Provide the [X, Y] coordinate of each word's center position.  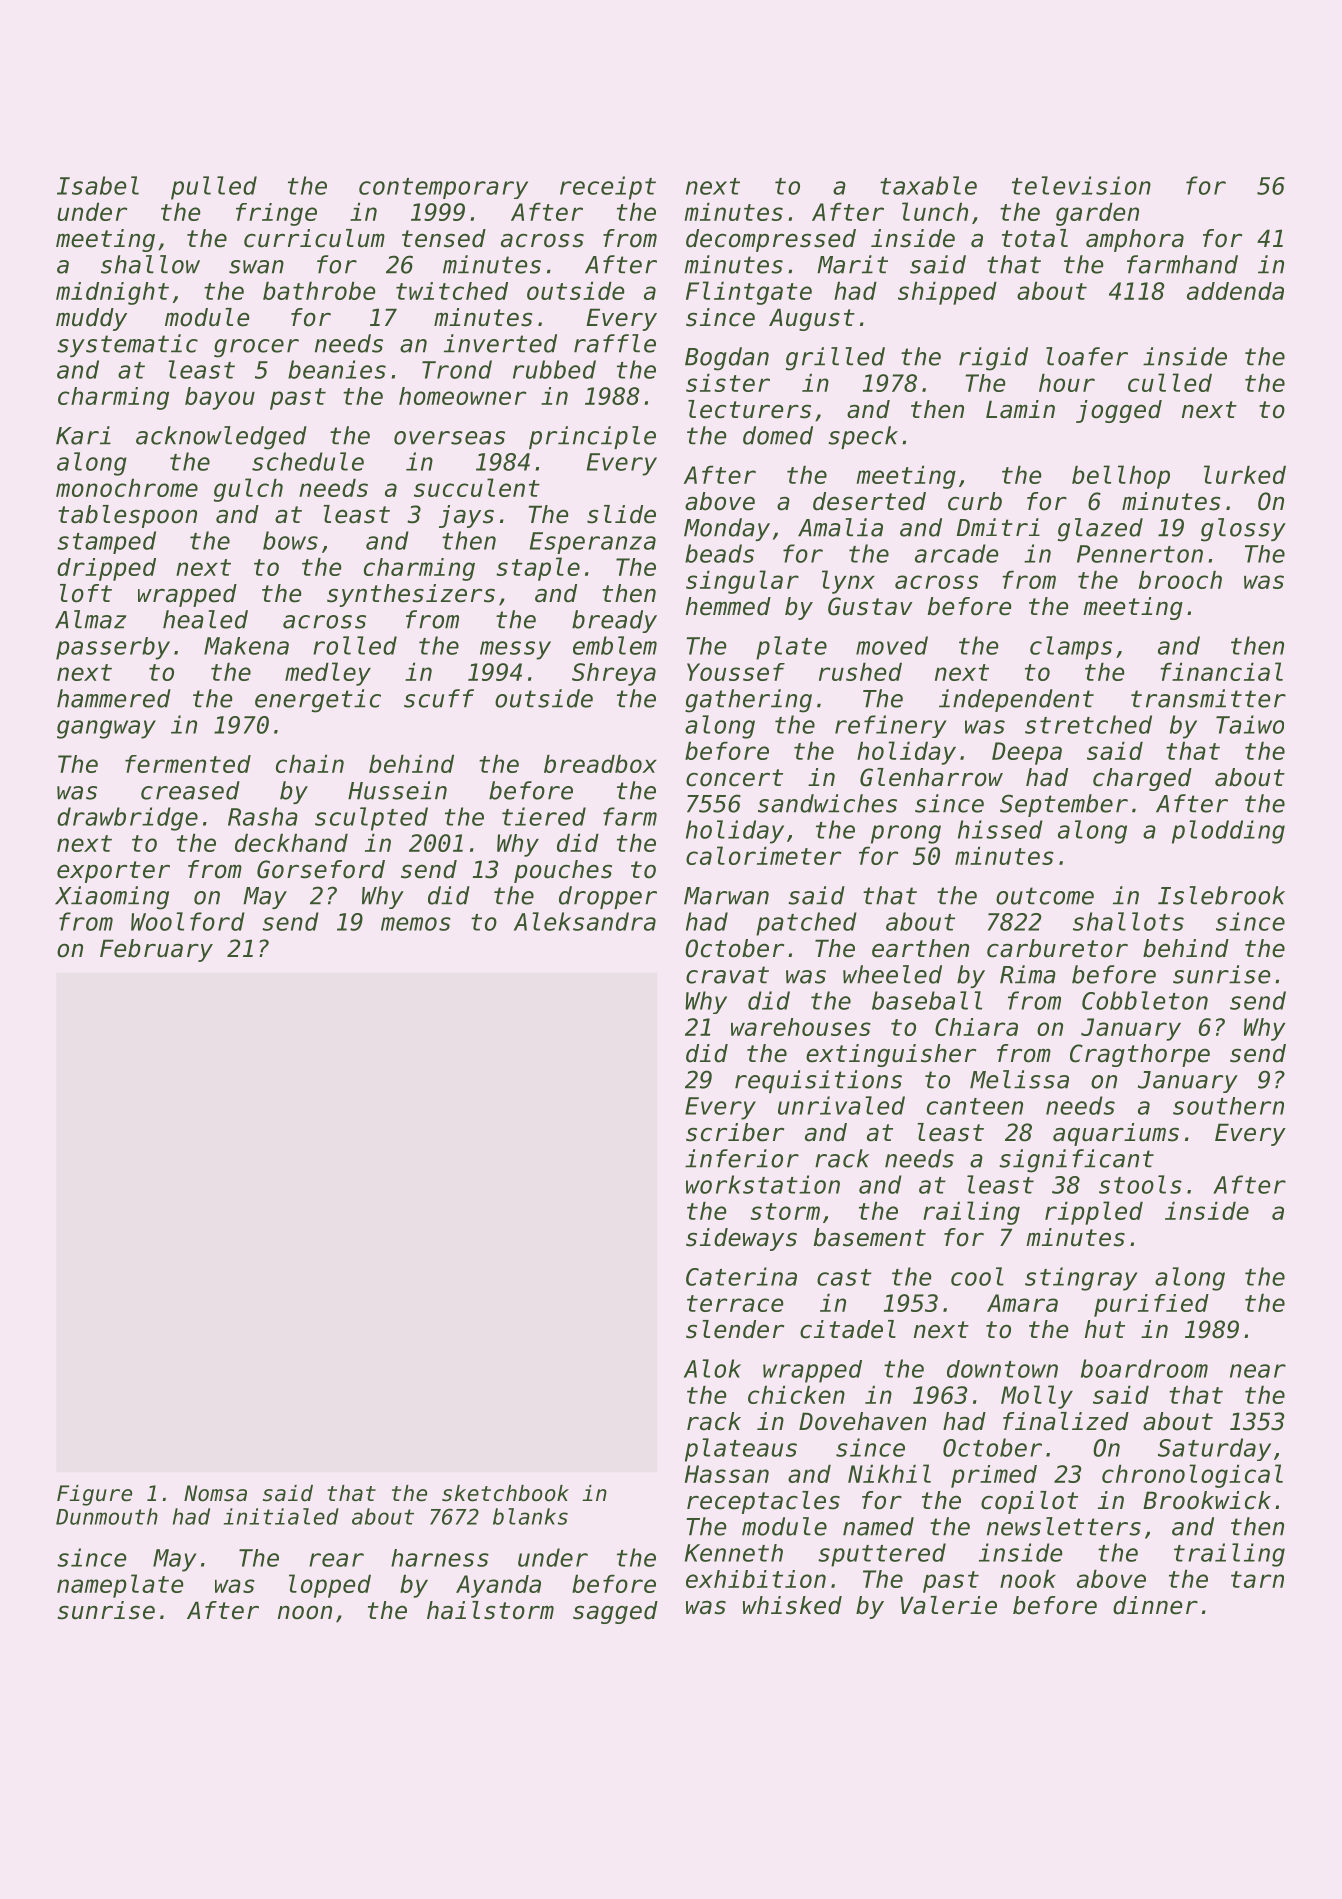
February [156, 950]
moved [892, 645]
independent [1016, 700]
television [1081, 185]
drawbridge [127, 819]
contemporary [443, 188]
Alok [712, 1368]
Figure [94, 1495]
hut [1105, 1329]
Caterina [741, 1276]
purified [1151, 1305]
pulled [214, 188]
